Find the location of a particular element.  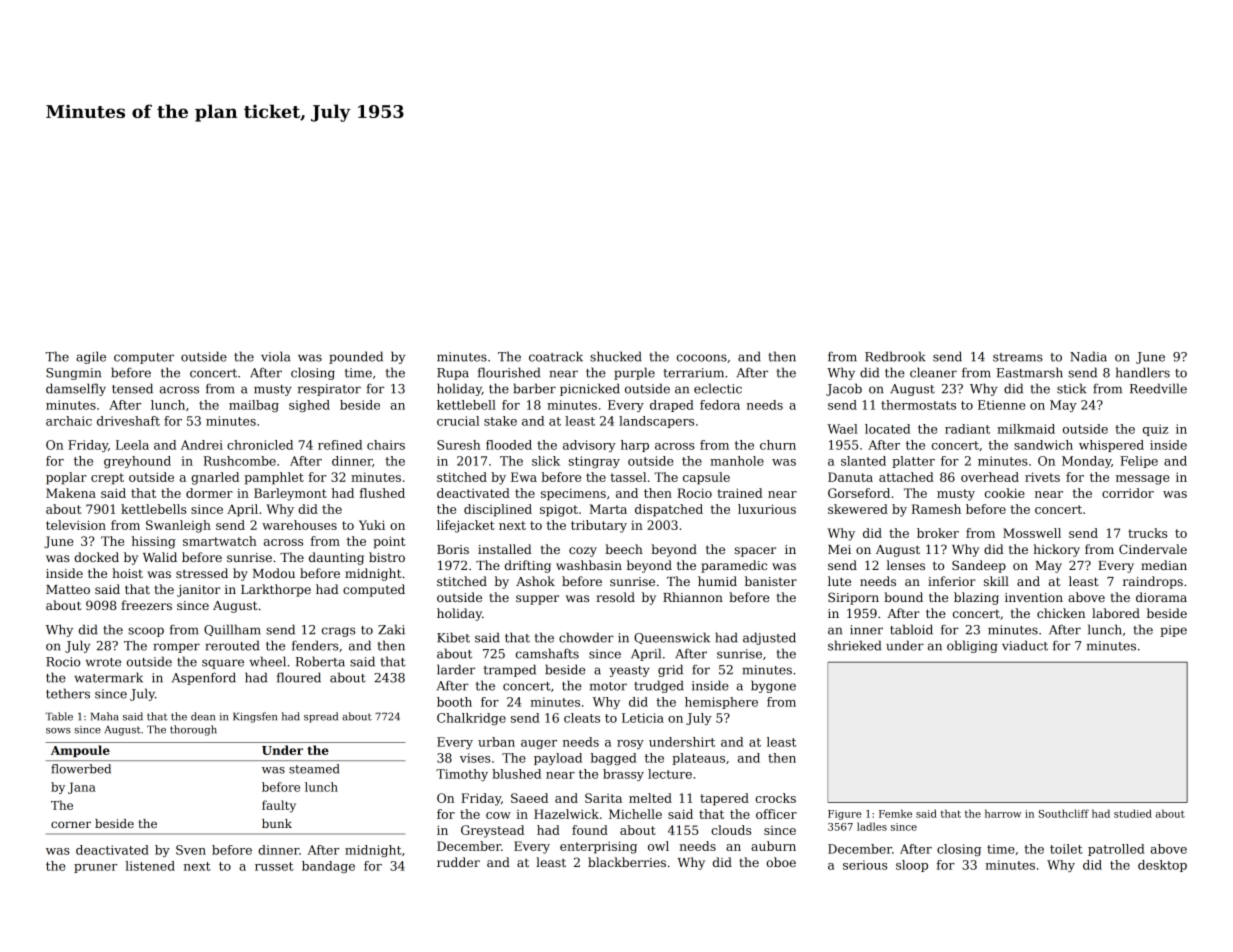

tensed is located at coordinates (132, 388).
